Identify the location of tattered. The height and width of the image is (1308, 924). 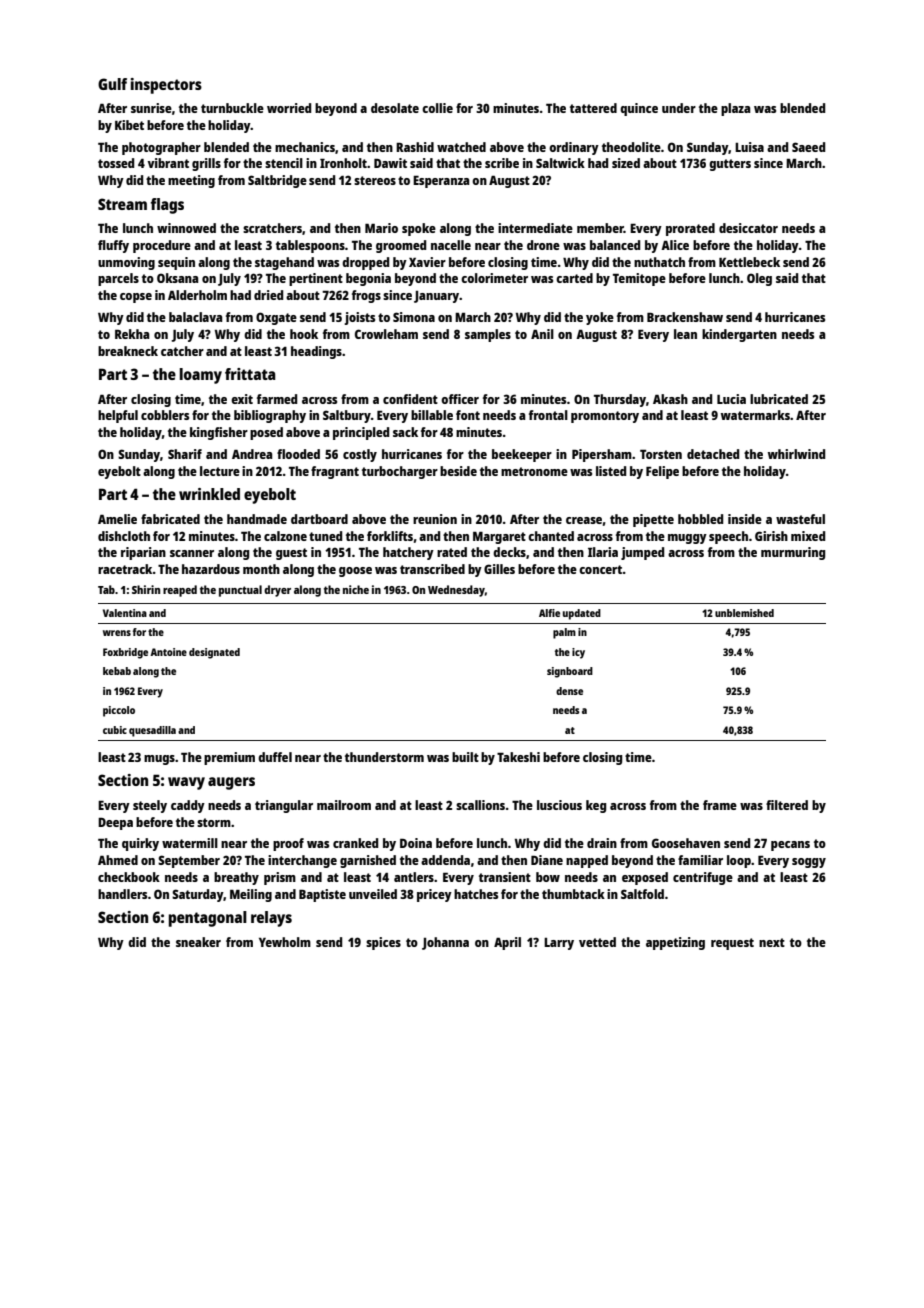
(593, 108).
